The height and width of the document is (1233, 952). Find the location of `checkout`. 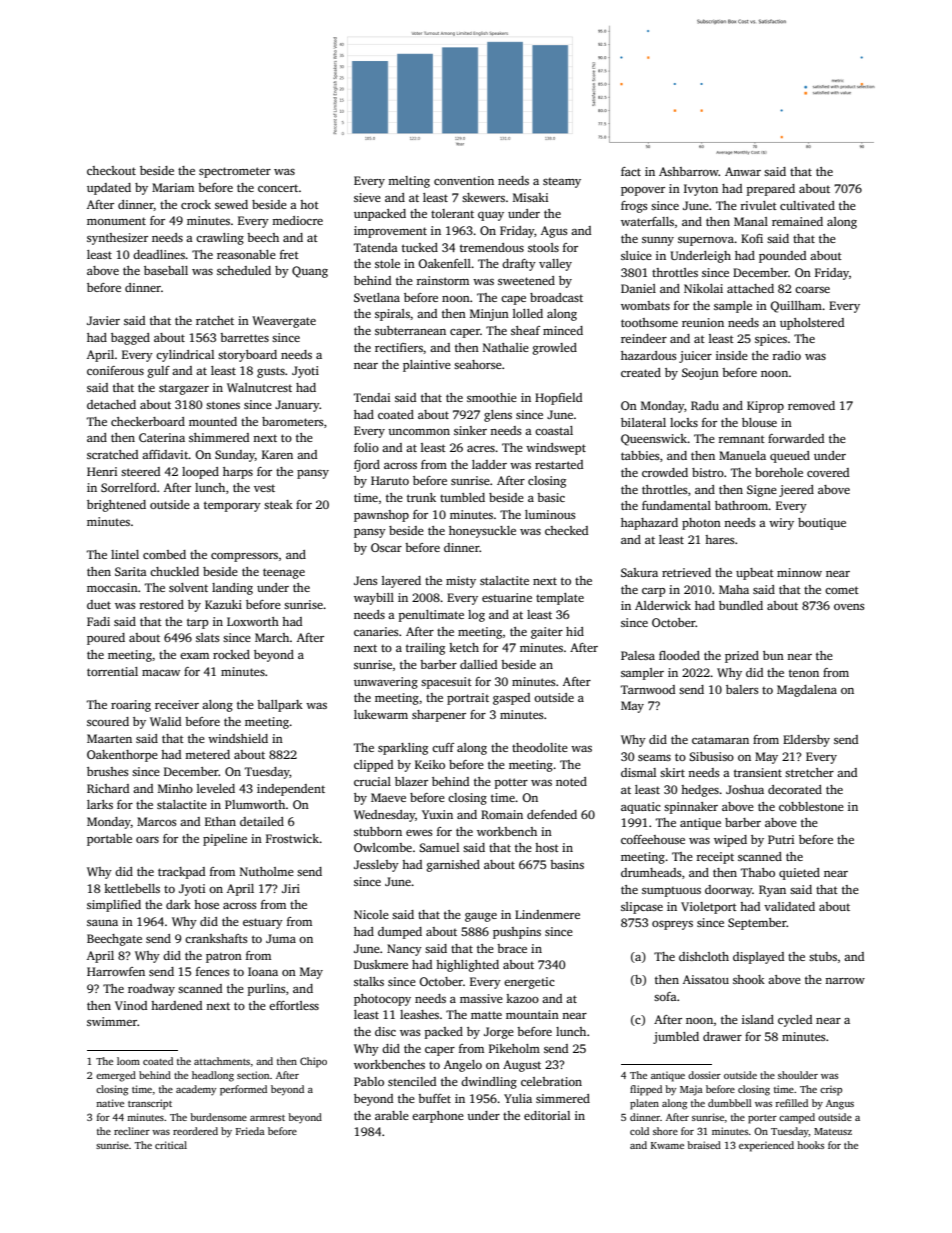

checkout is located at coordinates (111, 170).
